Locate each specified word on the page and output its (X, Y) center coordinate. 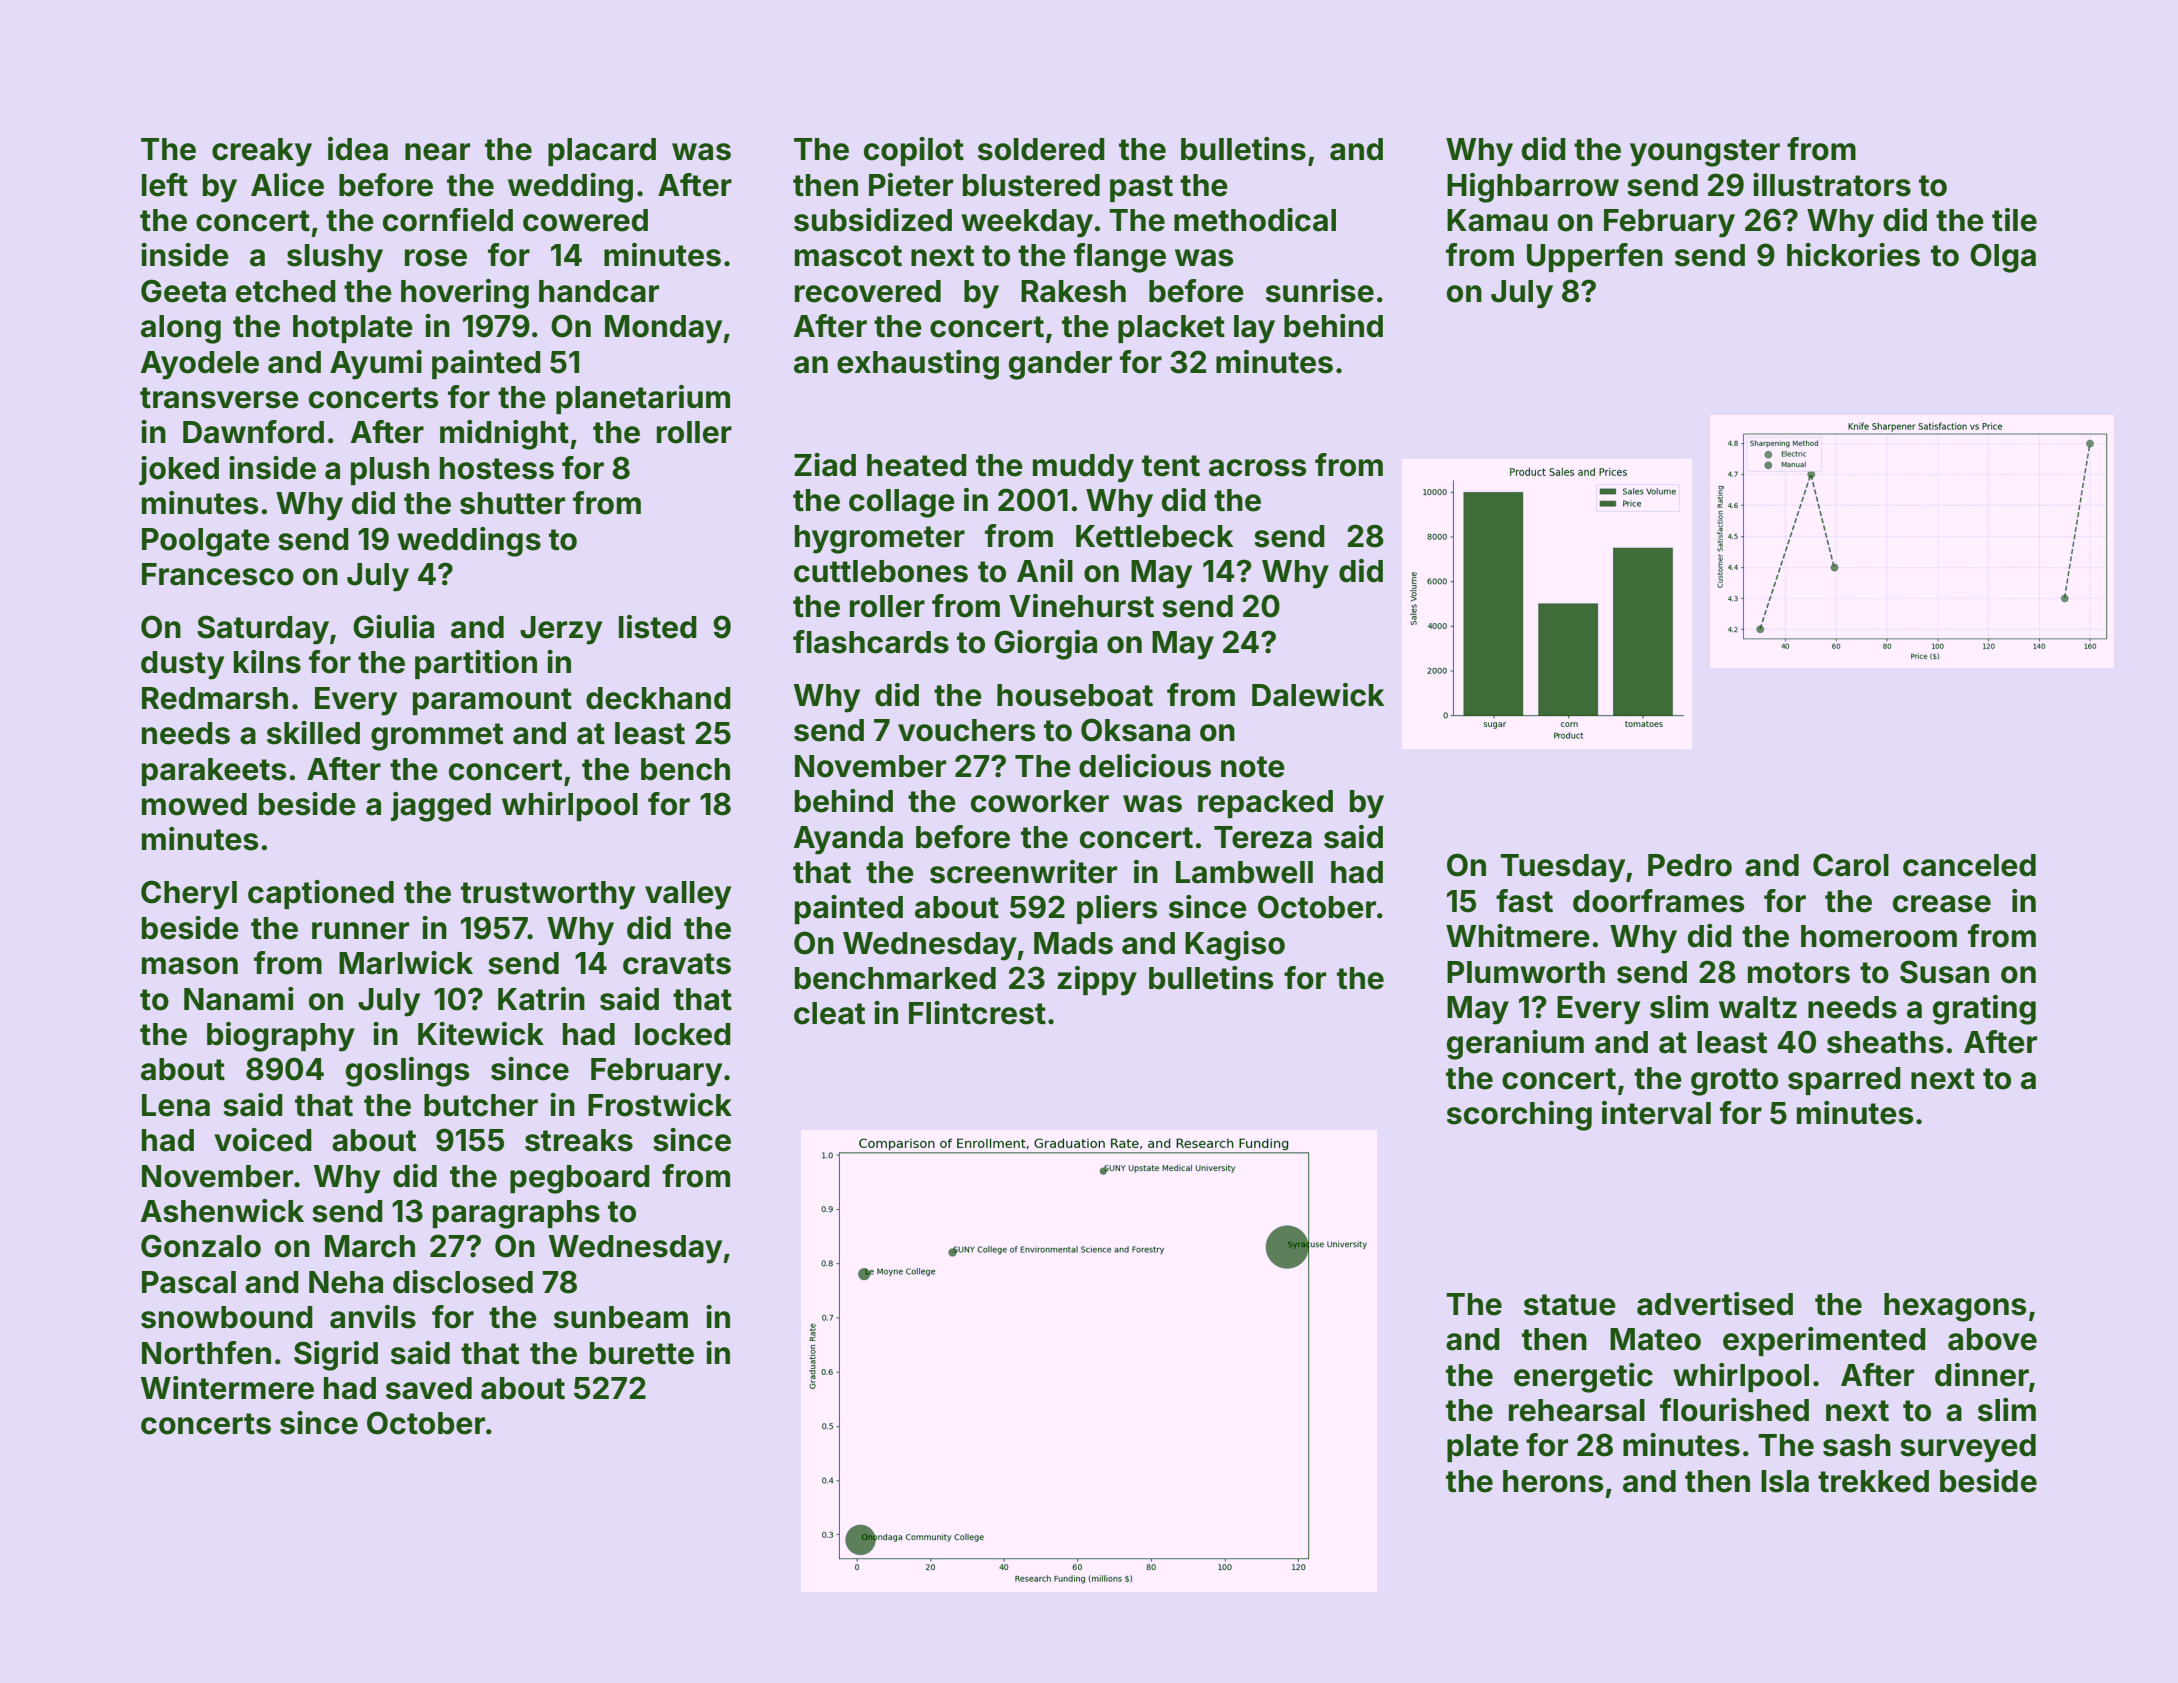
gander (1060, 365)
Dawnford (253, 432)
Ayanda (848, 840)
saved (429, 1388)
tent (1171, 466)
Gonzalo (201, 1246)
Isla (1785, 1481)
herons (1553, 1481)
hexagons (1955, 1307)
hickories (1853, 255)
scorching (1519, 1116)
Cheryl (189, 895)
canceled (1969, 865)
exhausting (918, 365)
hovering (465, 294)
